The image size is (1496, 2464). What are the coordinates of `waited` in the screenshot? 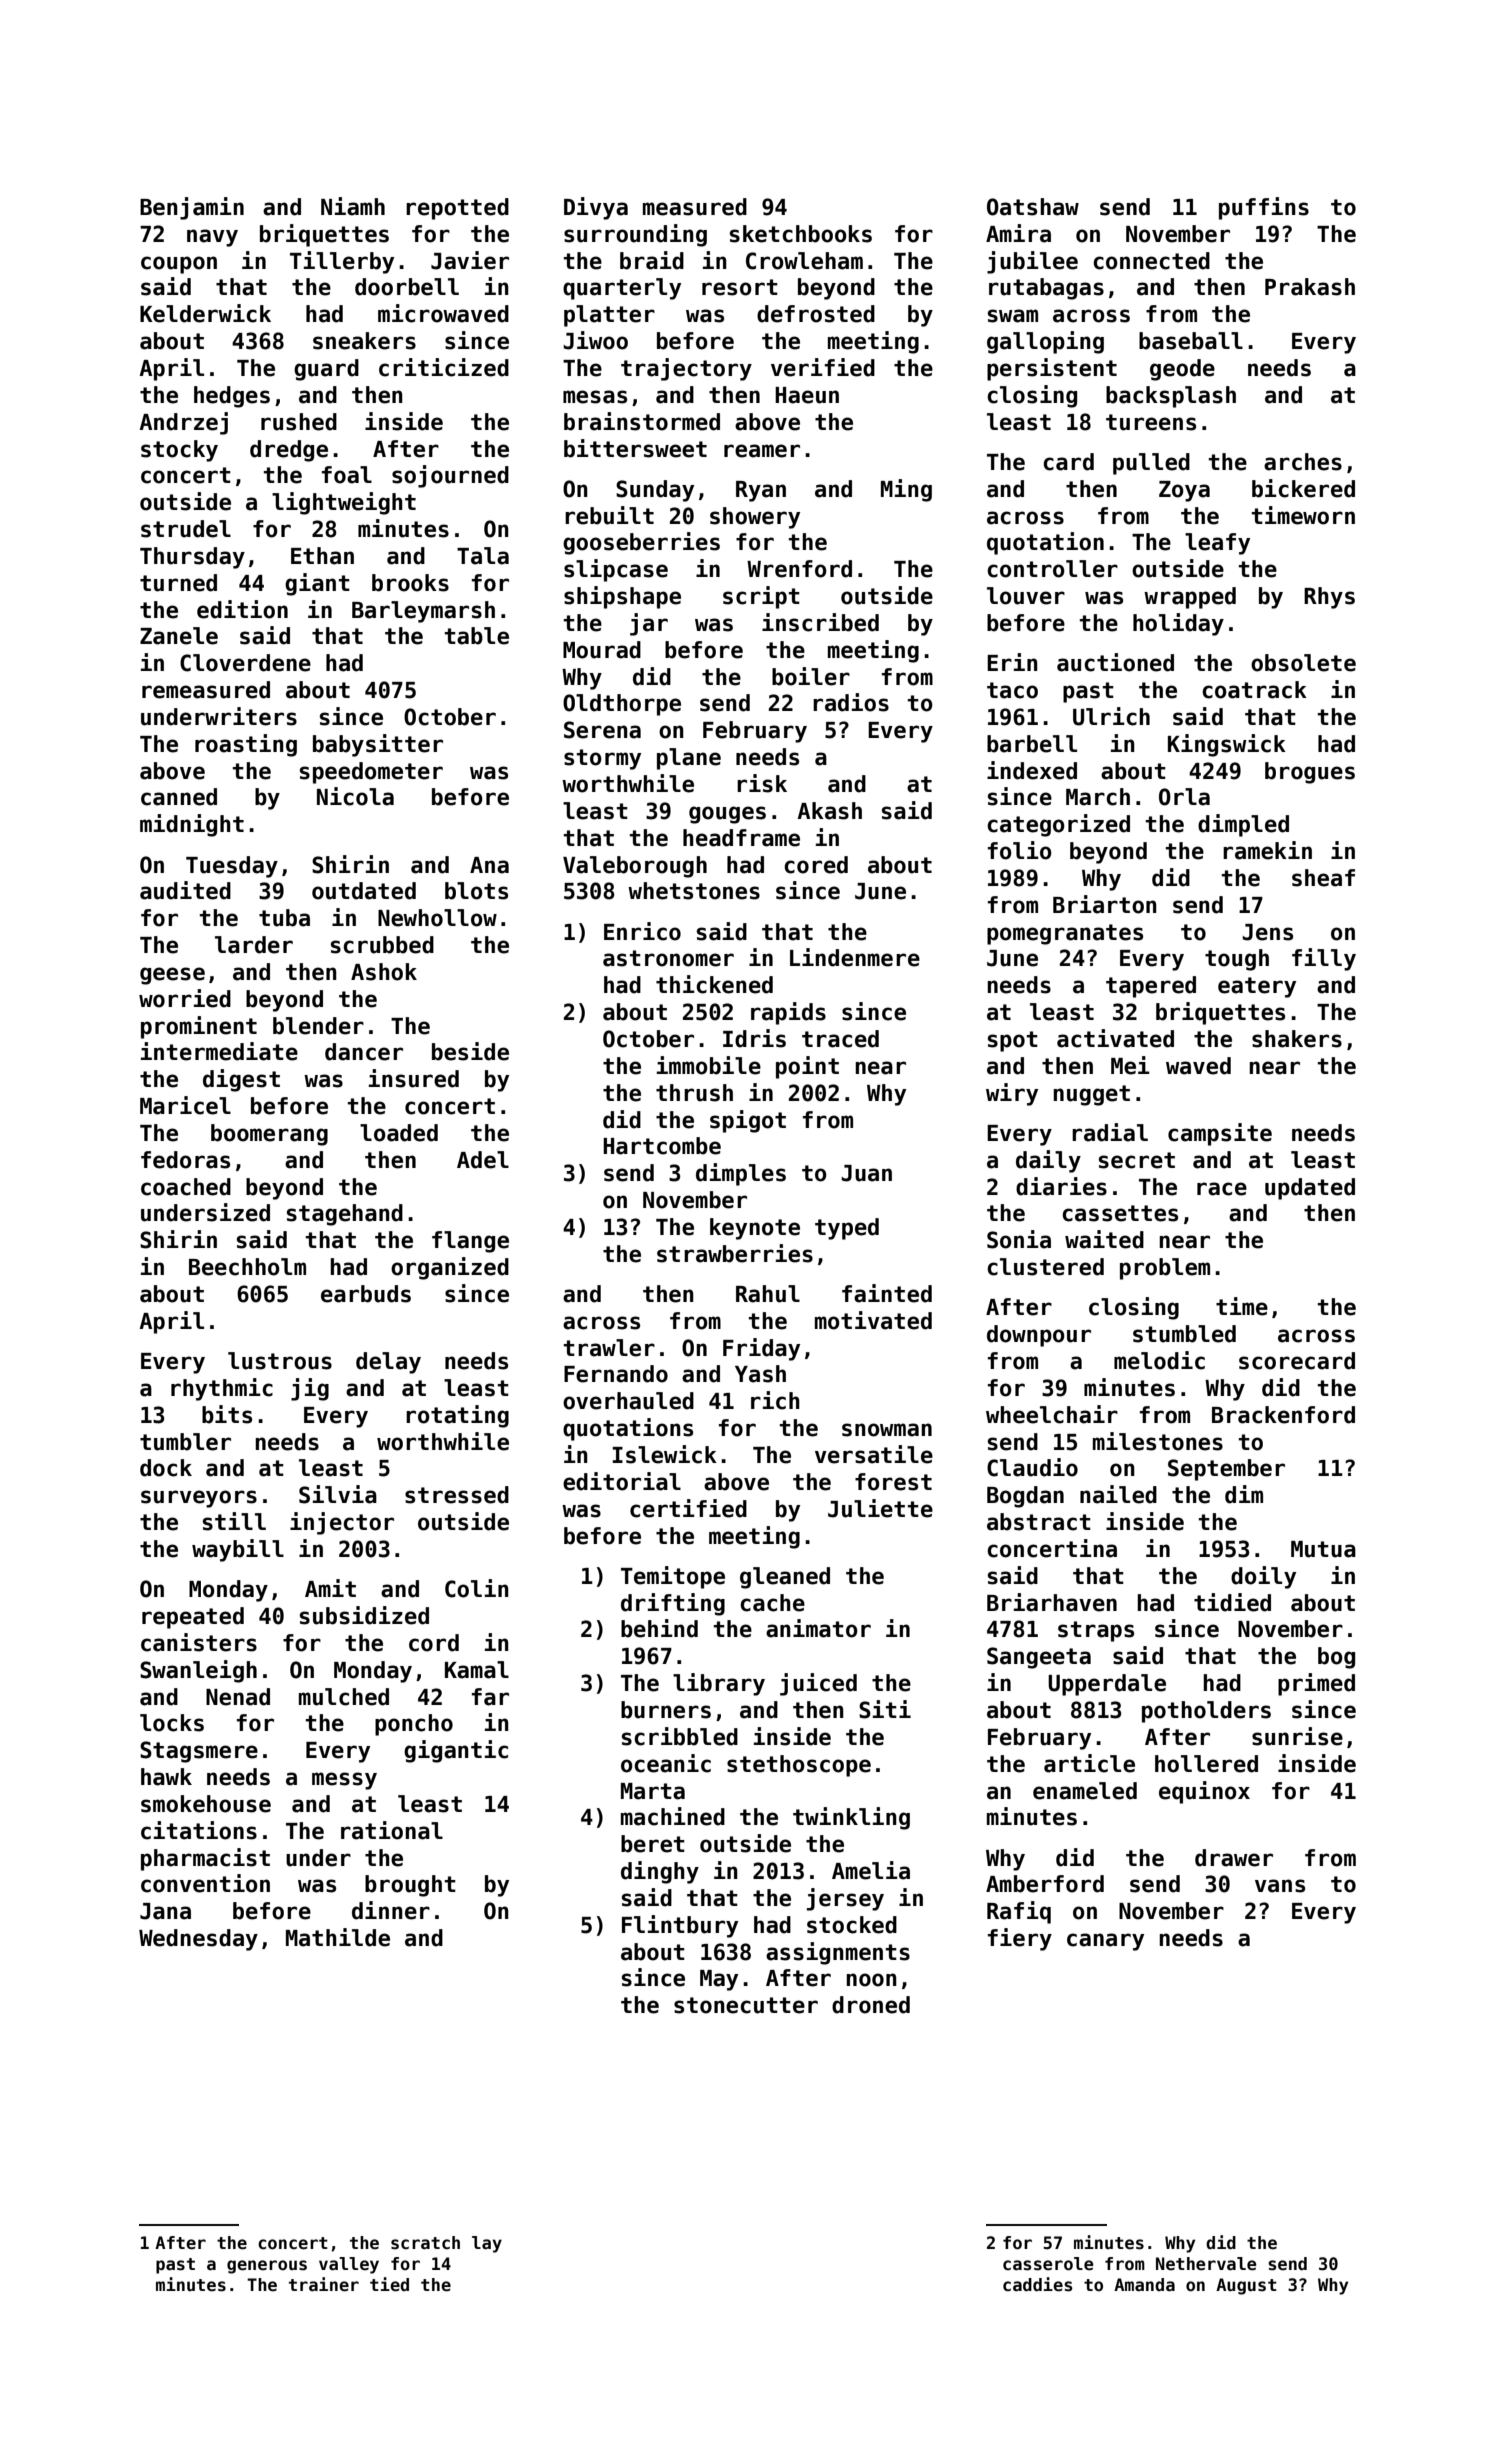 It's located at (1104, 1239).
